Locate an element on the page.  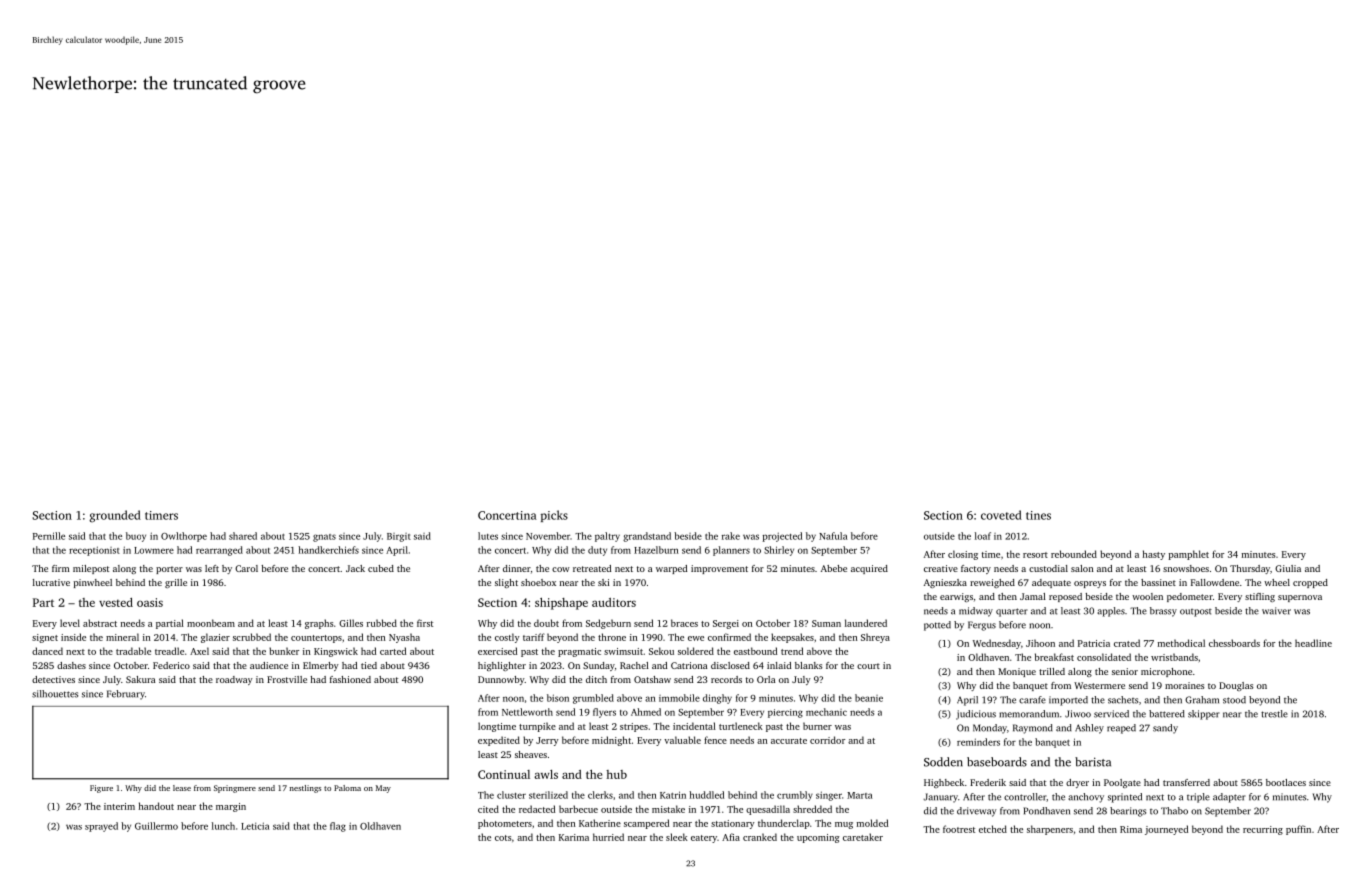
beanie is located at coordinates (869, 698).
